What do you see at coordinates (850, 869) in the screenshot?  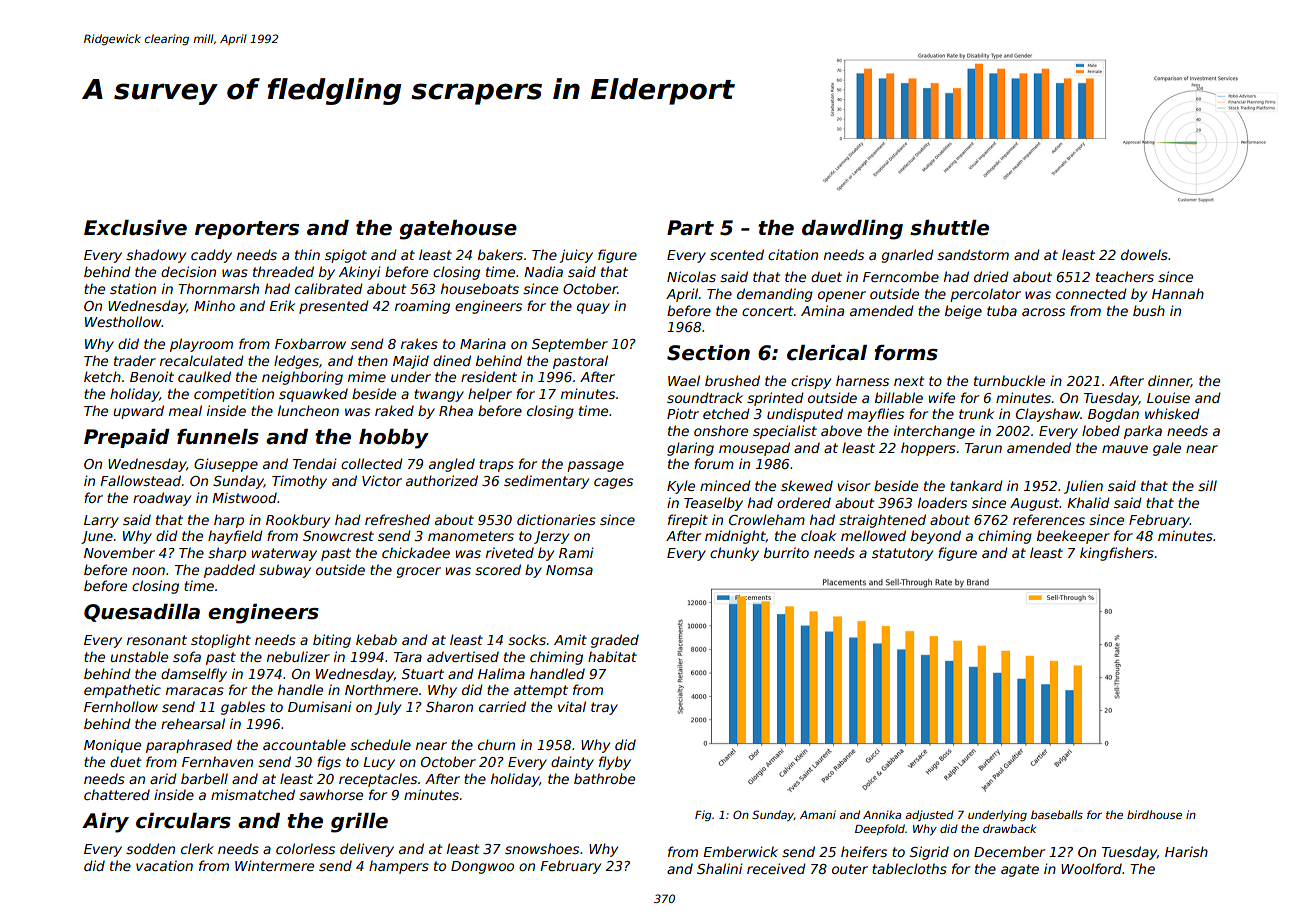 I see `outer` at bounding box center [850, 869].
